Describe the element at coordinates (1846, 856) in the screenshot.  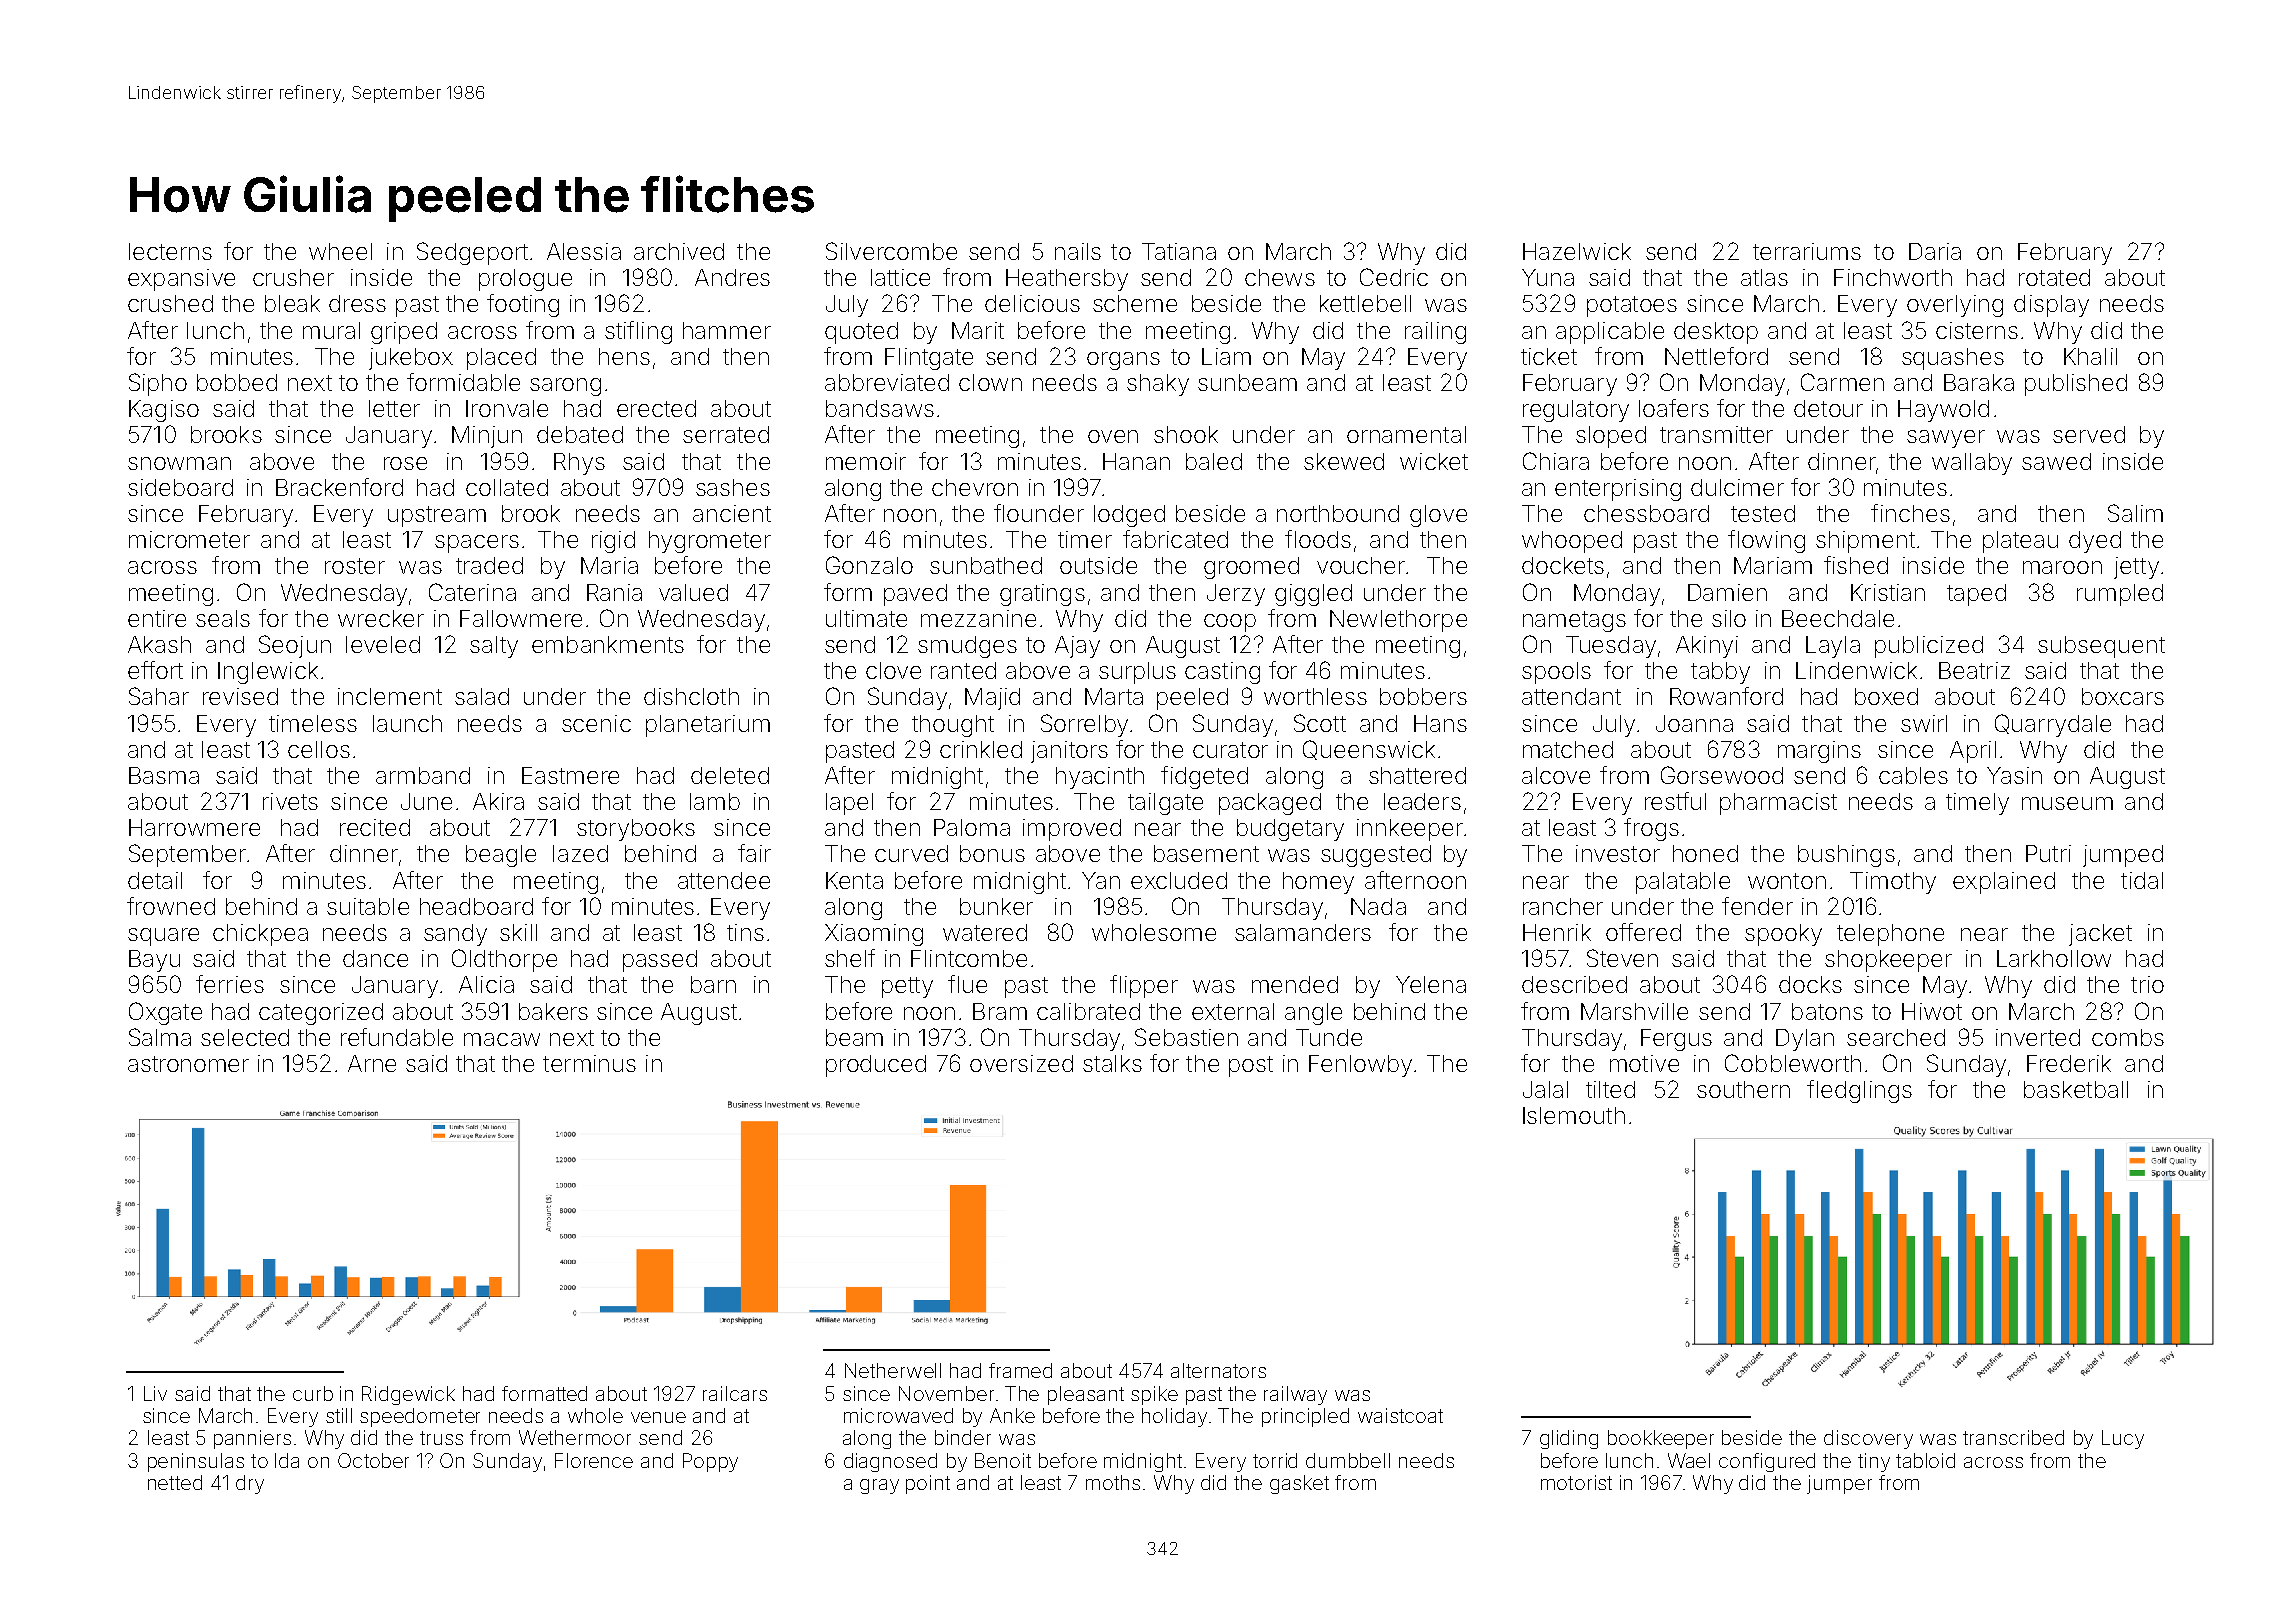
I see `bushings` at that location.
